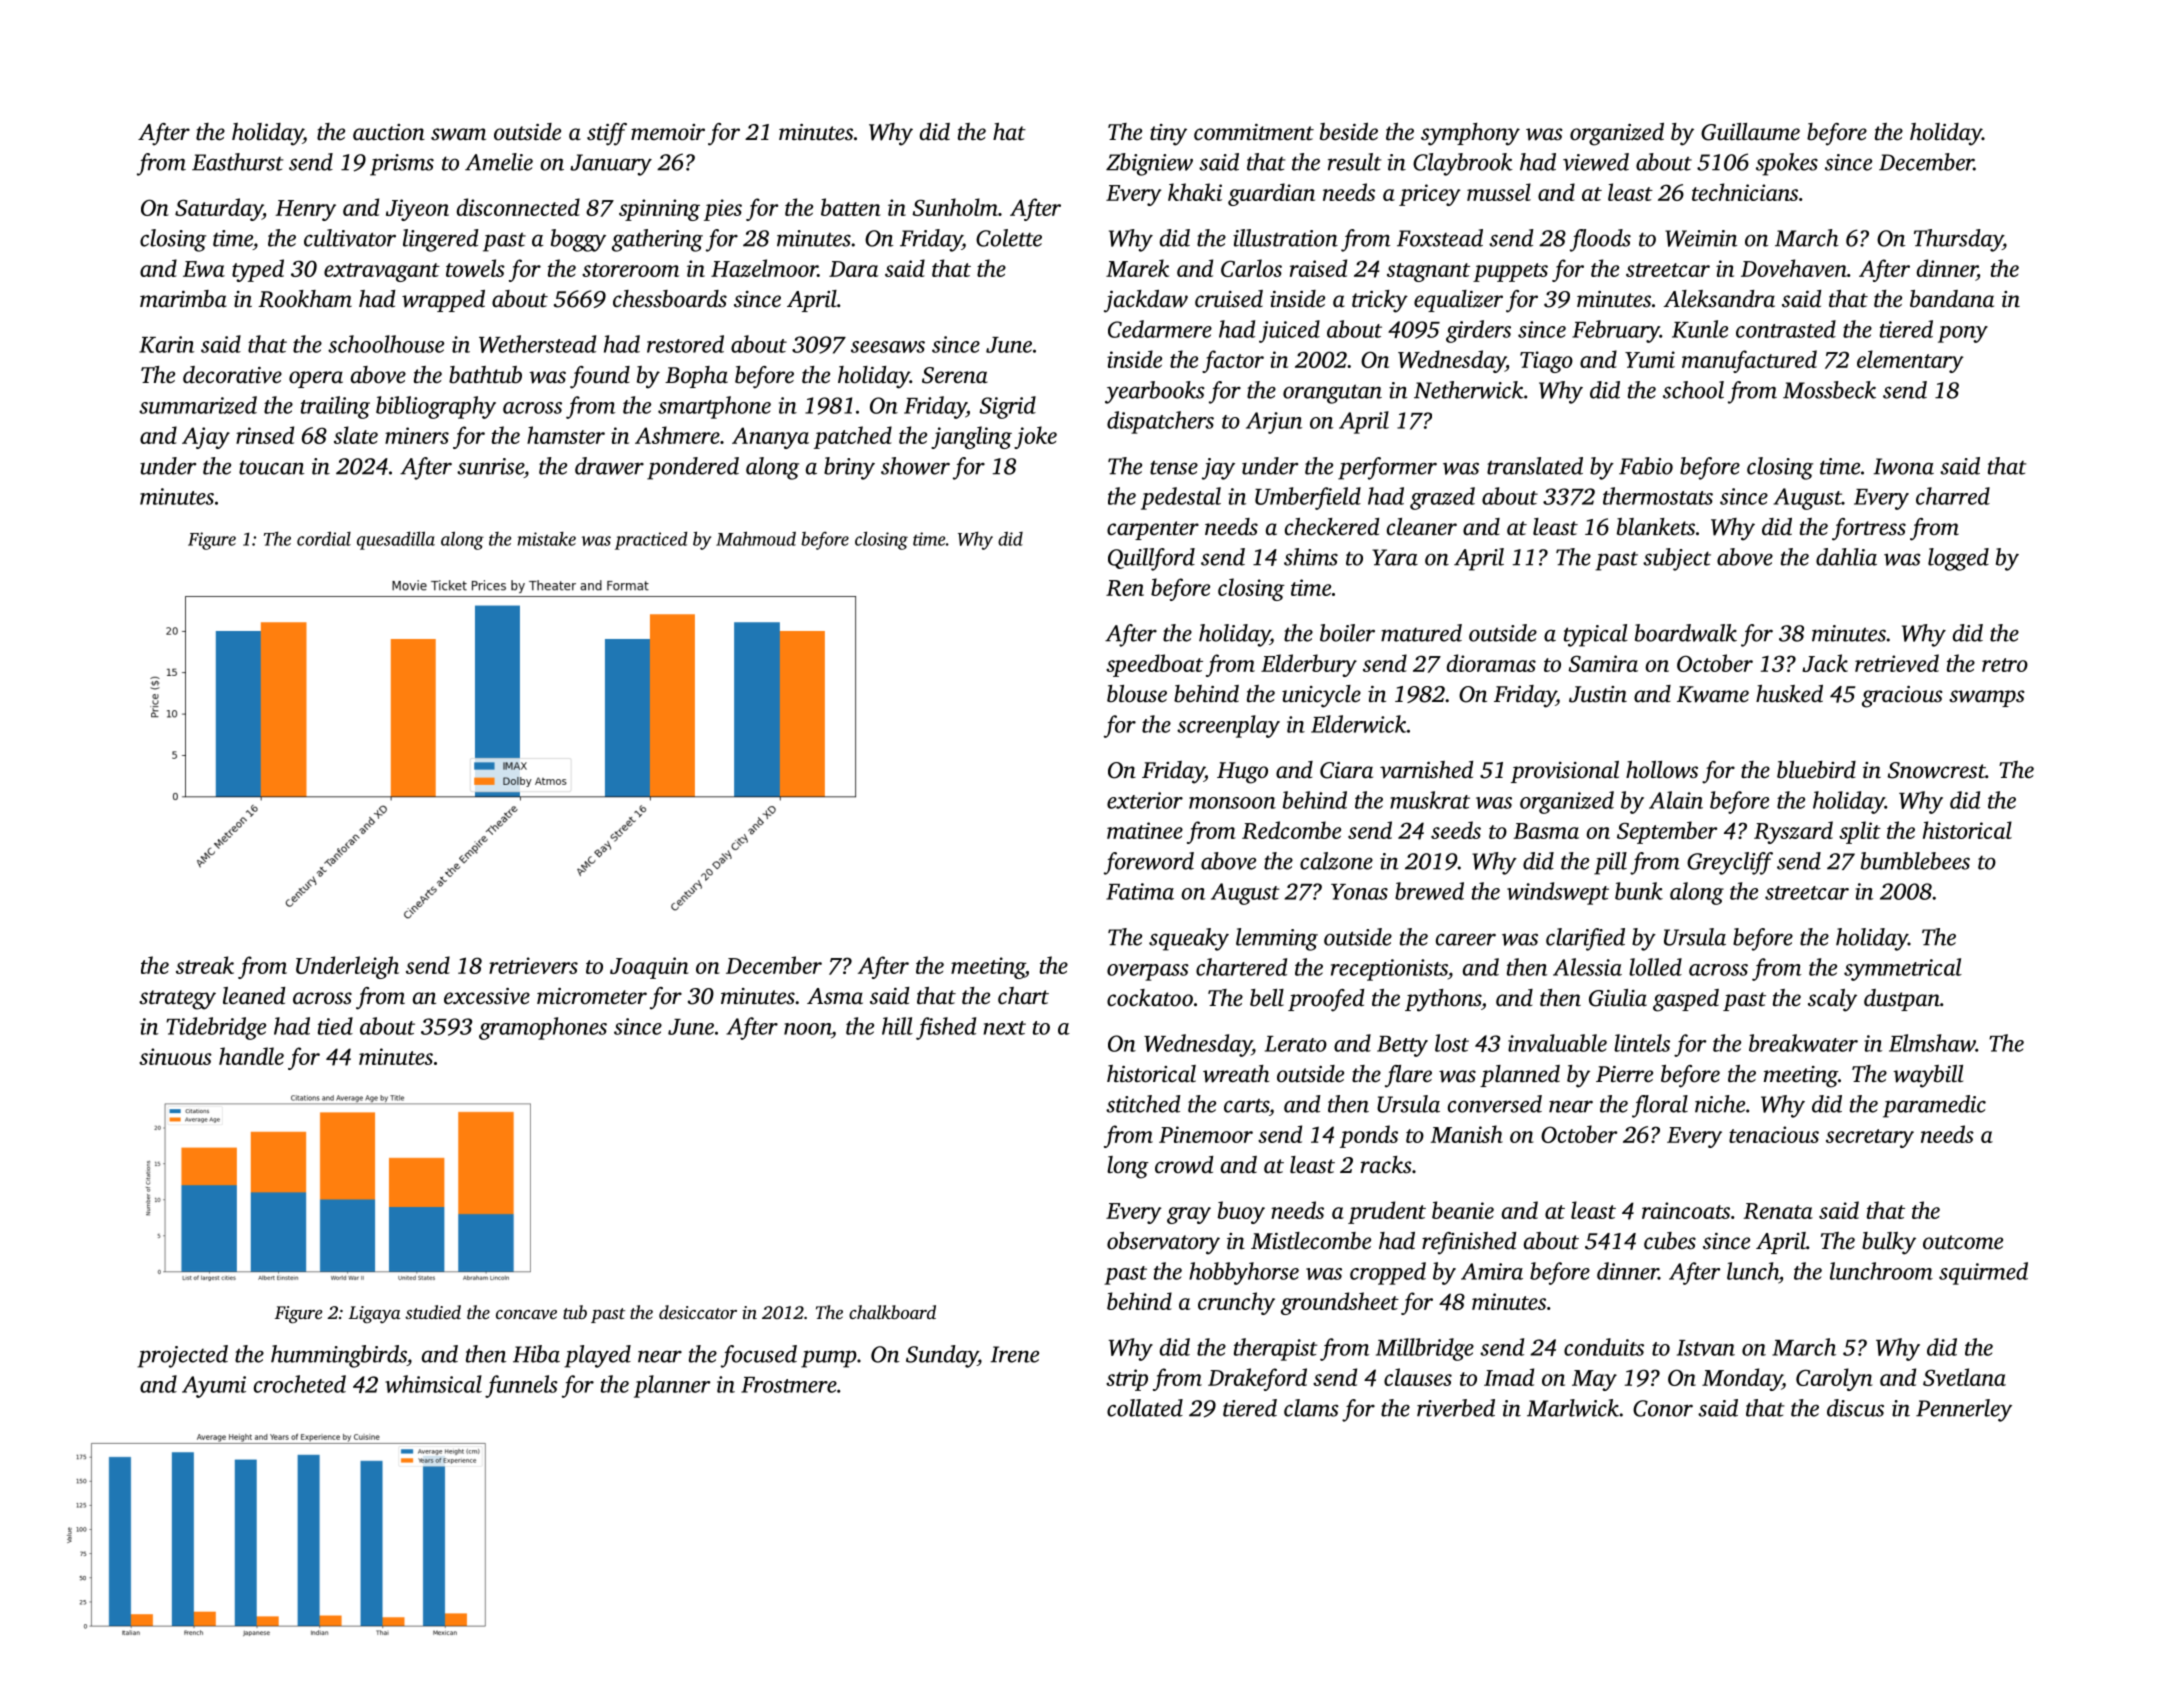  Describe the element at coordinates (668, 132) in the image. I see `memoir` at that location.
